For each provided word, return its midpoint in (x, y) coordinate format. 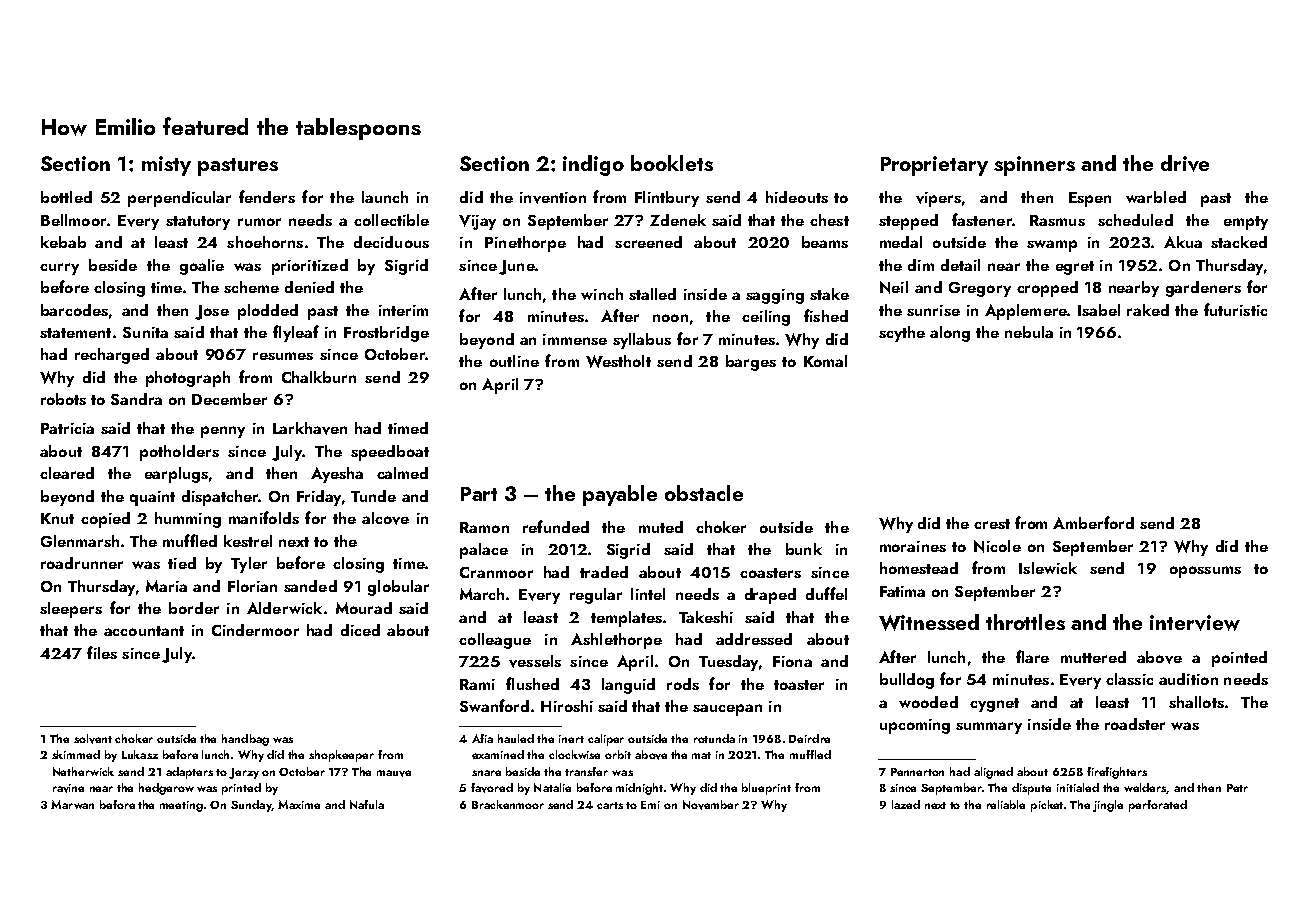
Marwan (72, 804)
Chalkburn (319, 377)
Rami (477, 684)
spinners (1034, 166)
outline (514, 361)
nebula (1029, 332)
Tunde (373, 496)
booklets (672, 163)
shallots (1196, 702)
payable (620, 495)
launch (385, 197)
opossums (1205, 572)
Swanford (494, 705)
